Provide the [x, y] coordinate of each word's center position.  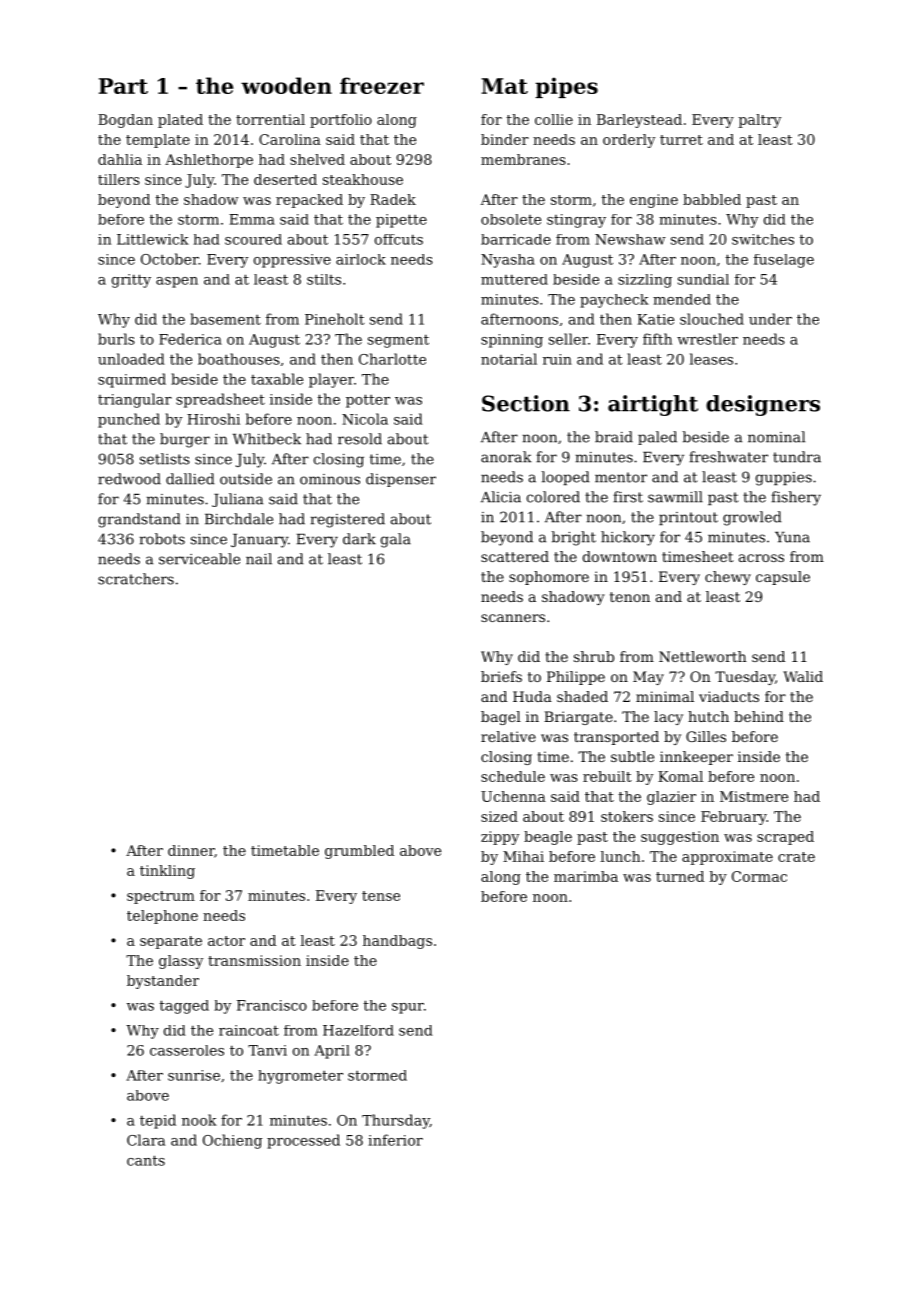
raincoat [249, 1030]
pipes [566, 87]
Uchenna [513, 796]
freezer [382, 85]
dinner [191, 851]
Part [123, 86]
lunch [620, 856]
